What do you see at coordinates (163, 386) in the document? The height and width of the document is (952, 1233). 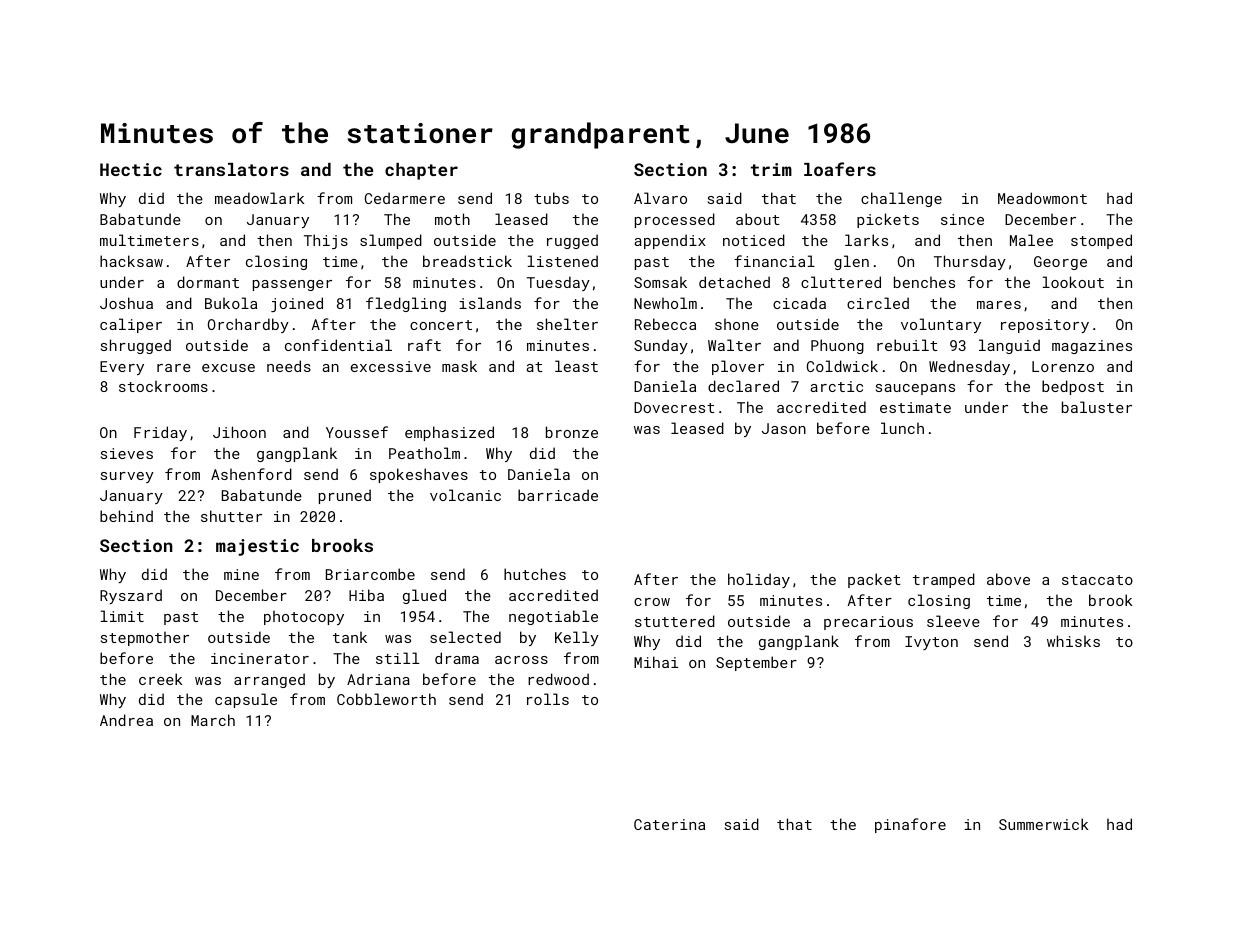 I see `stockrooms` at bounding box center [163, 386].
